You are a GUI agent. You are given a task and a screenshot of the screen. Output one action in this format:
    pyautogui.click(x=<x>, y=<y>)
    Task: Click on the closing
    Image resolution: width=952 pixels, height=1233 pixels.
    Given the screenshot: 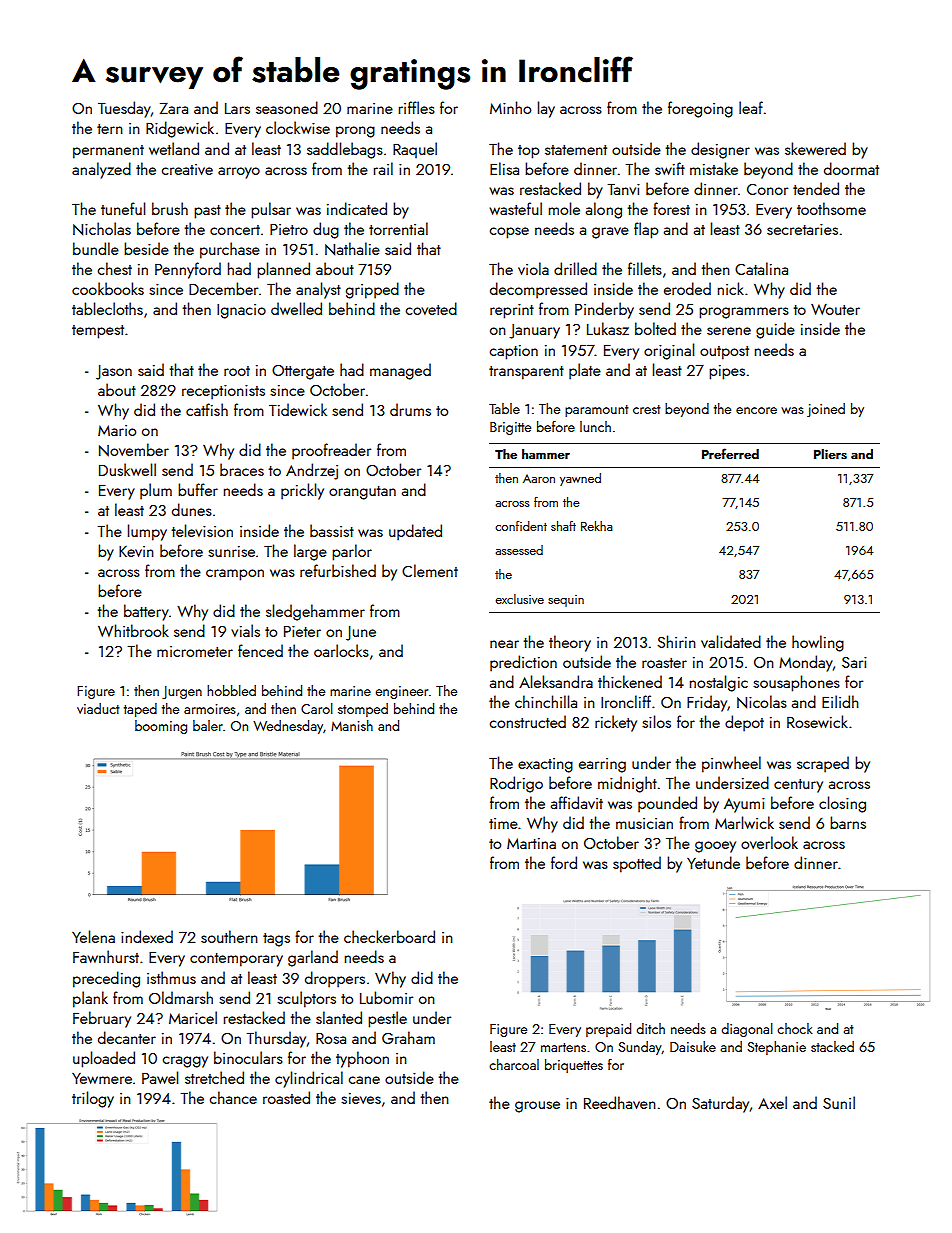 What is the action you would take?
    pyautogui.click(x=842, y=804)
